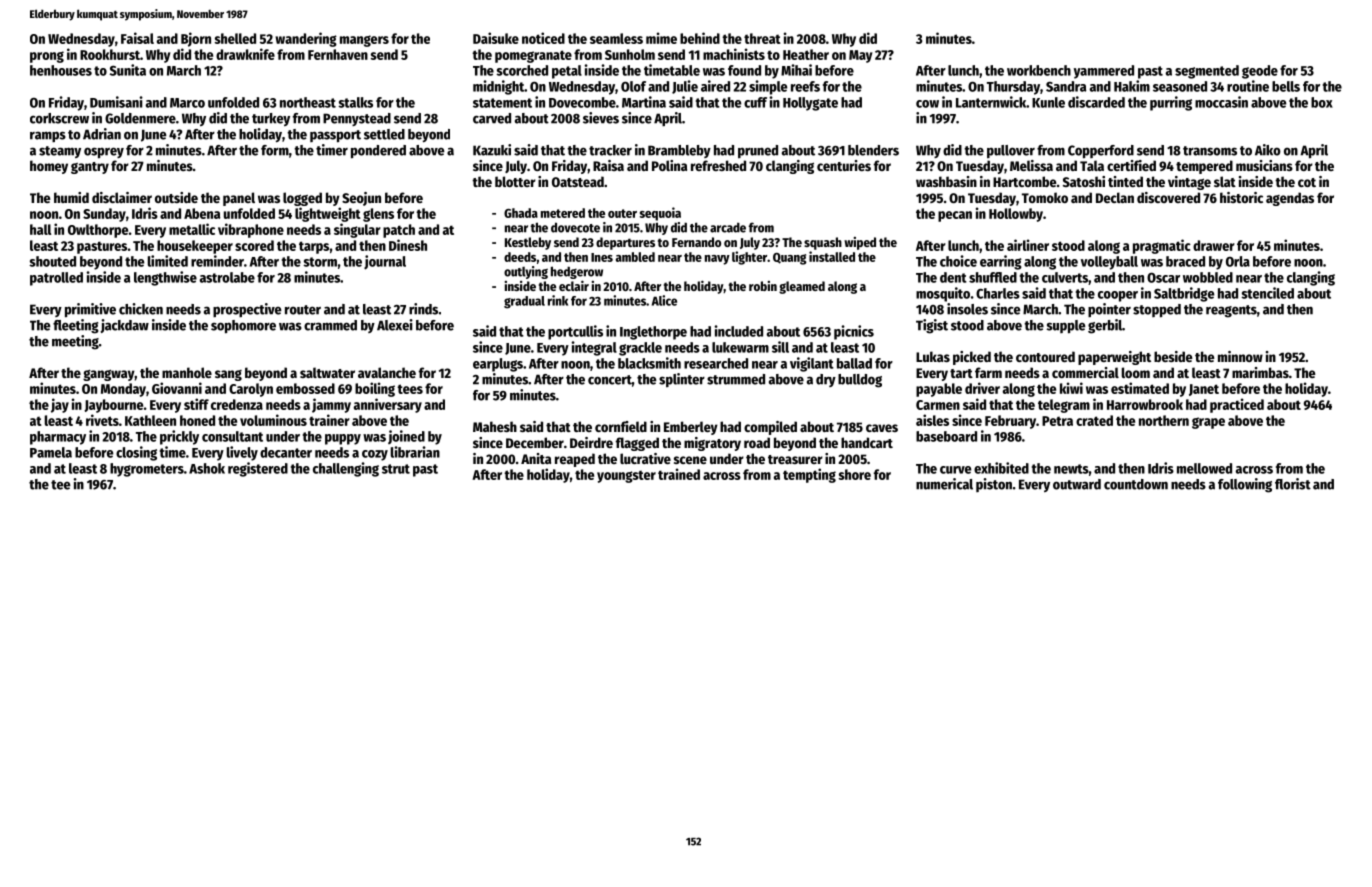 This screenshot has height=887, width=1372. Describe the element at coordinates (306, 39) in the screenshot. I see `wandering` at that location.
